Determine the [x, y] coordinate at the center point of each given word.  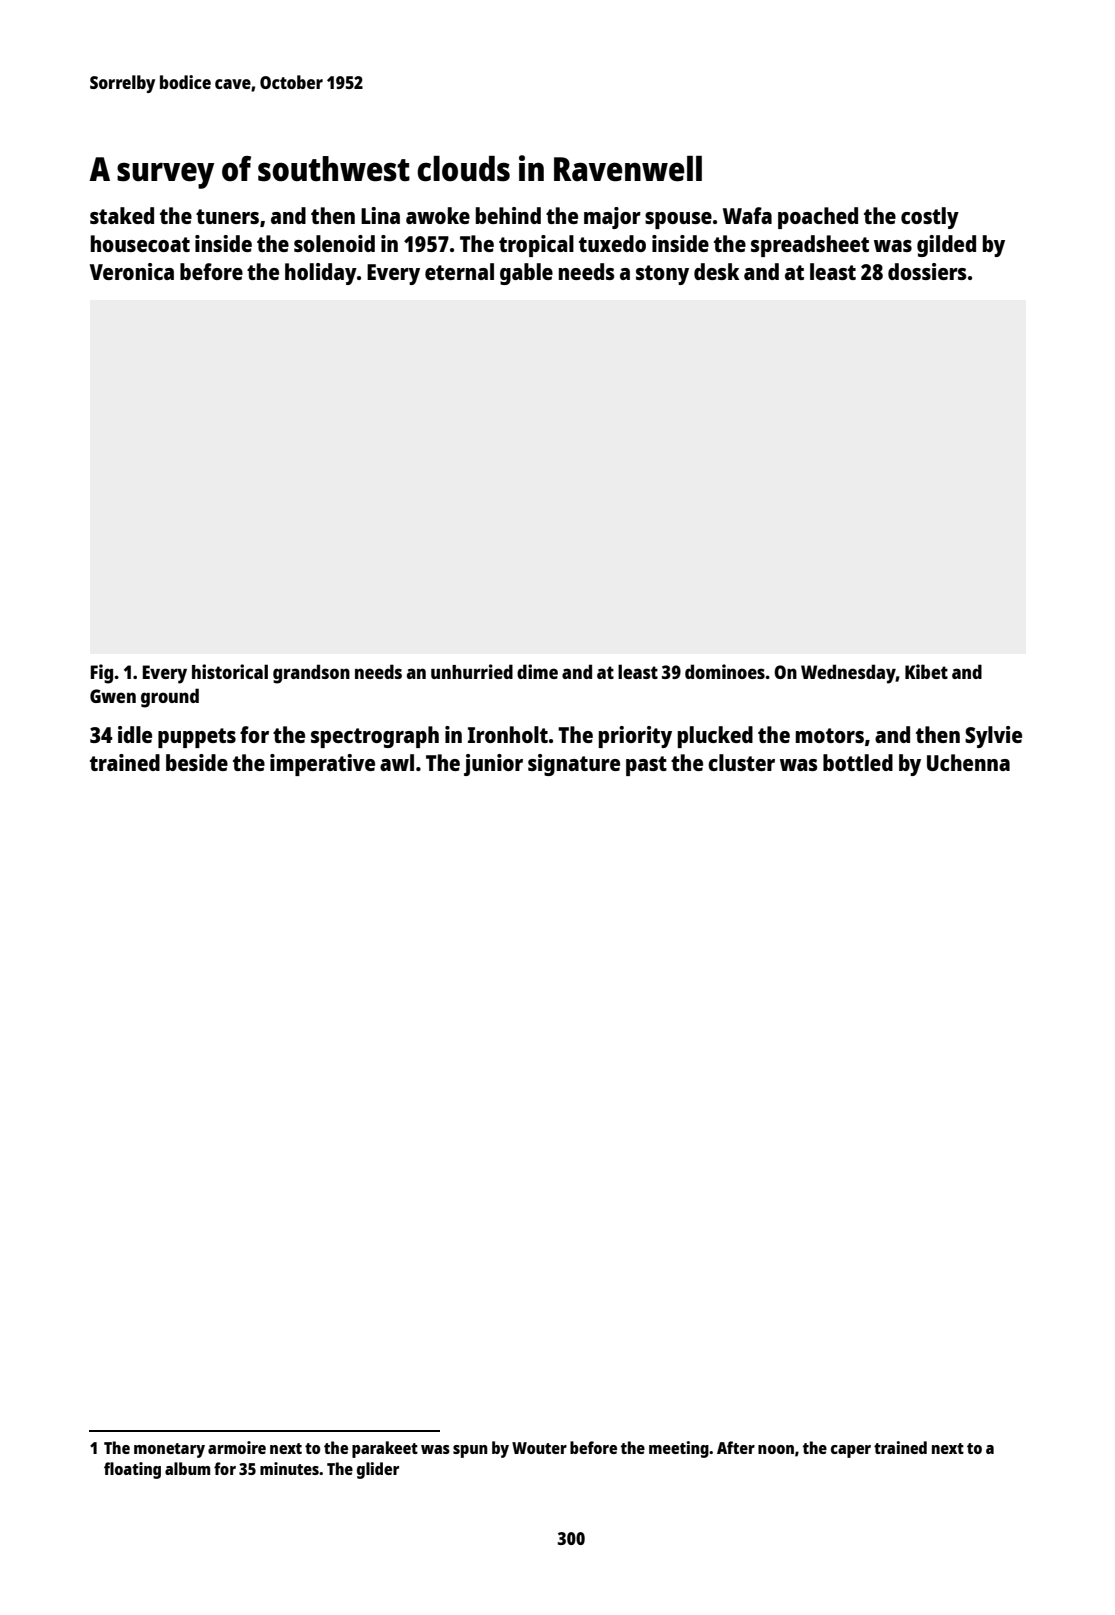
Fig [102, 674]
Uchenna [968, 762]
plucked [715, 737]
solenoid [334, 243]
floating [132, 1470]
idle [135, 734]
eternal [459, 271]
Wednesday [848, 674]
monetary [169, 1450]
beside [197, 762]
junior [493, 765]
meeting [679, 1449]
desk [716, 271]
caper [851, 1451]
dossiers [927, 271]
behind [508, 215]
